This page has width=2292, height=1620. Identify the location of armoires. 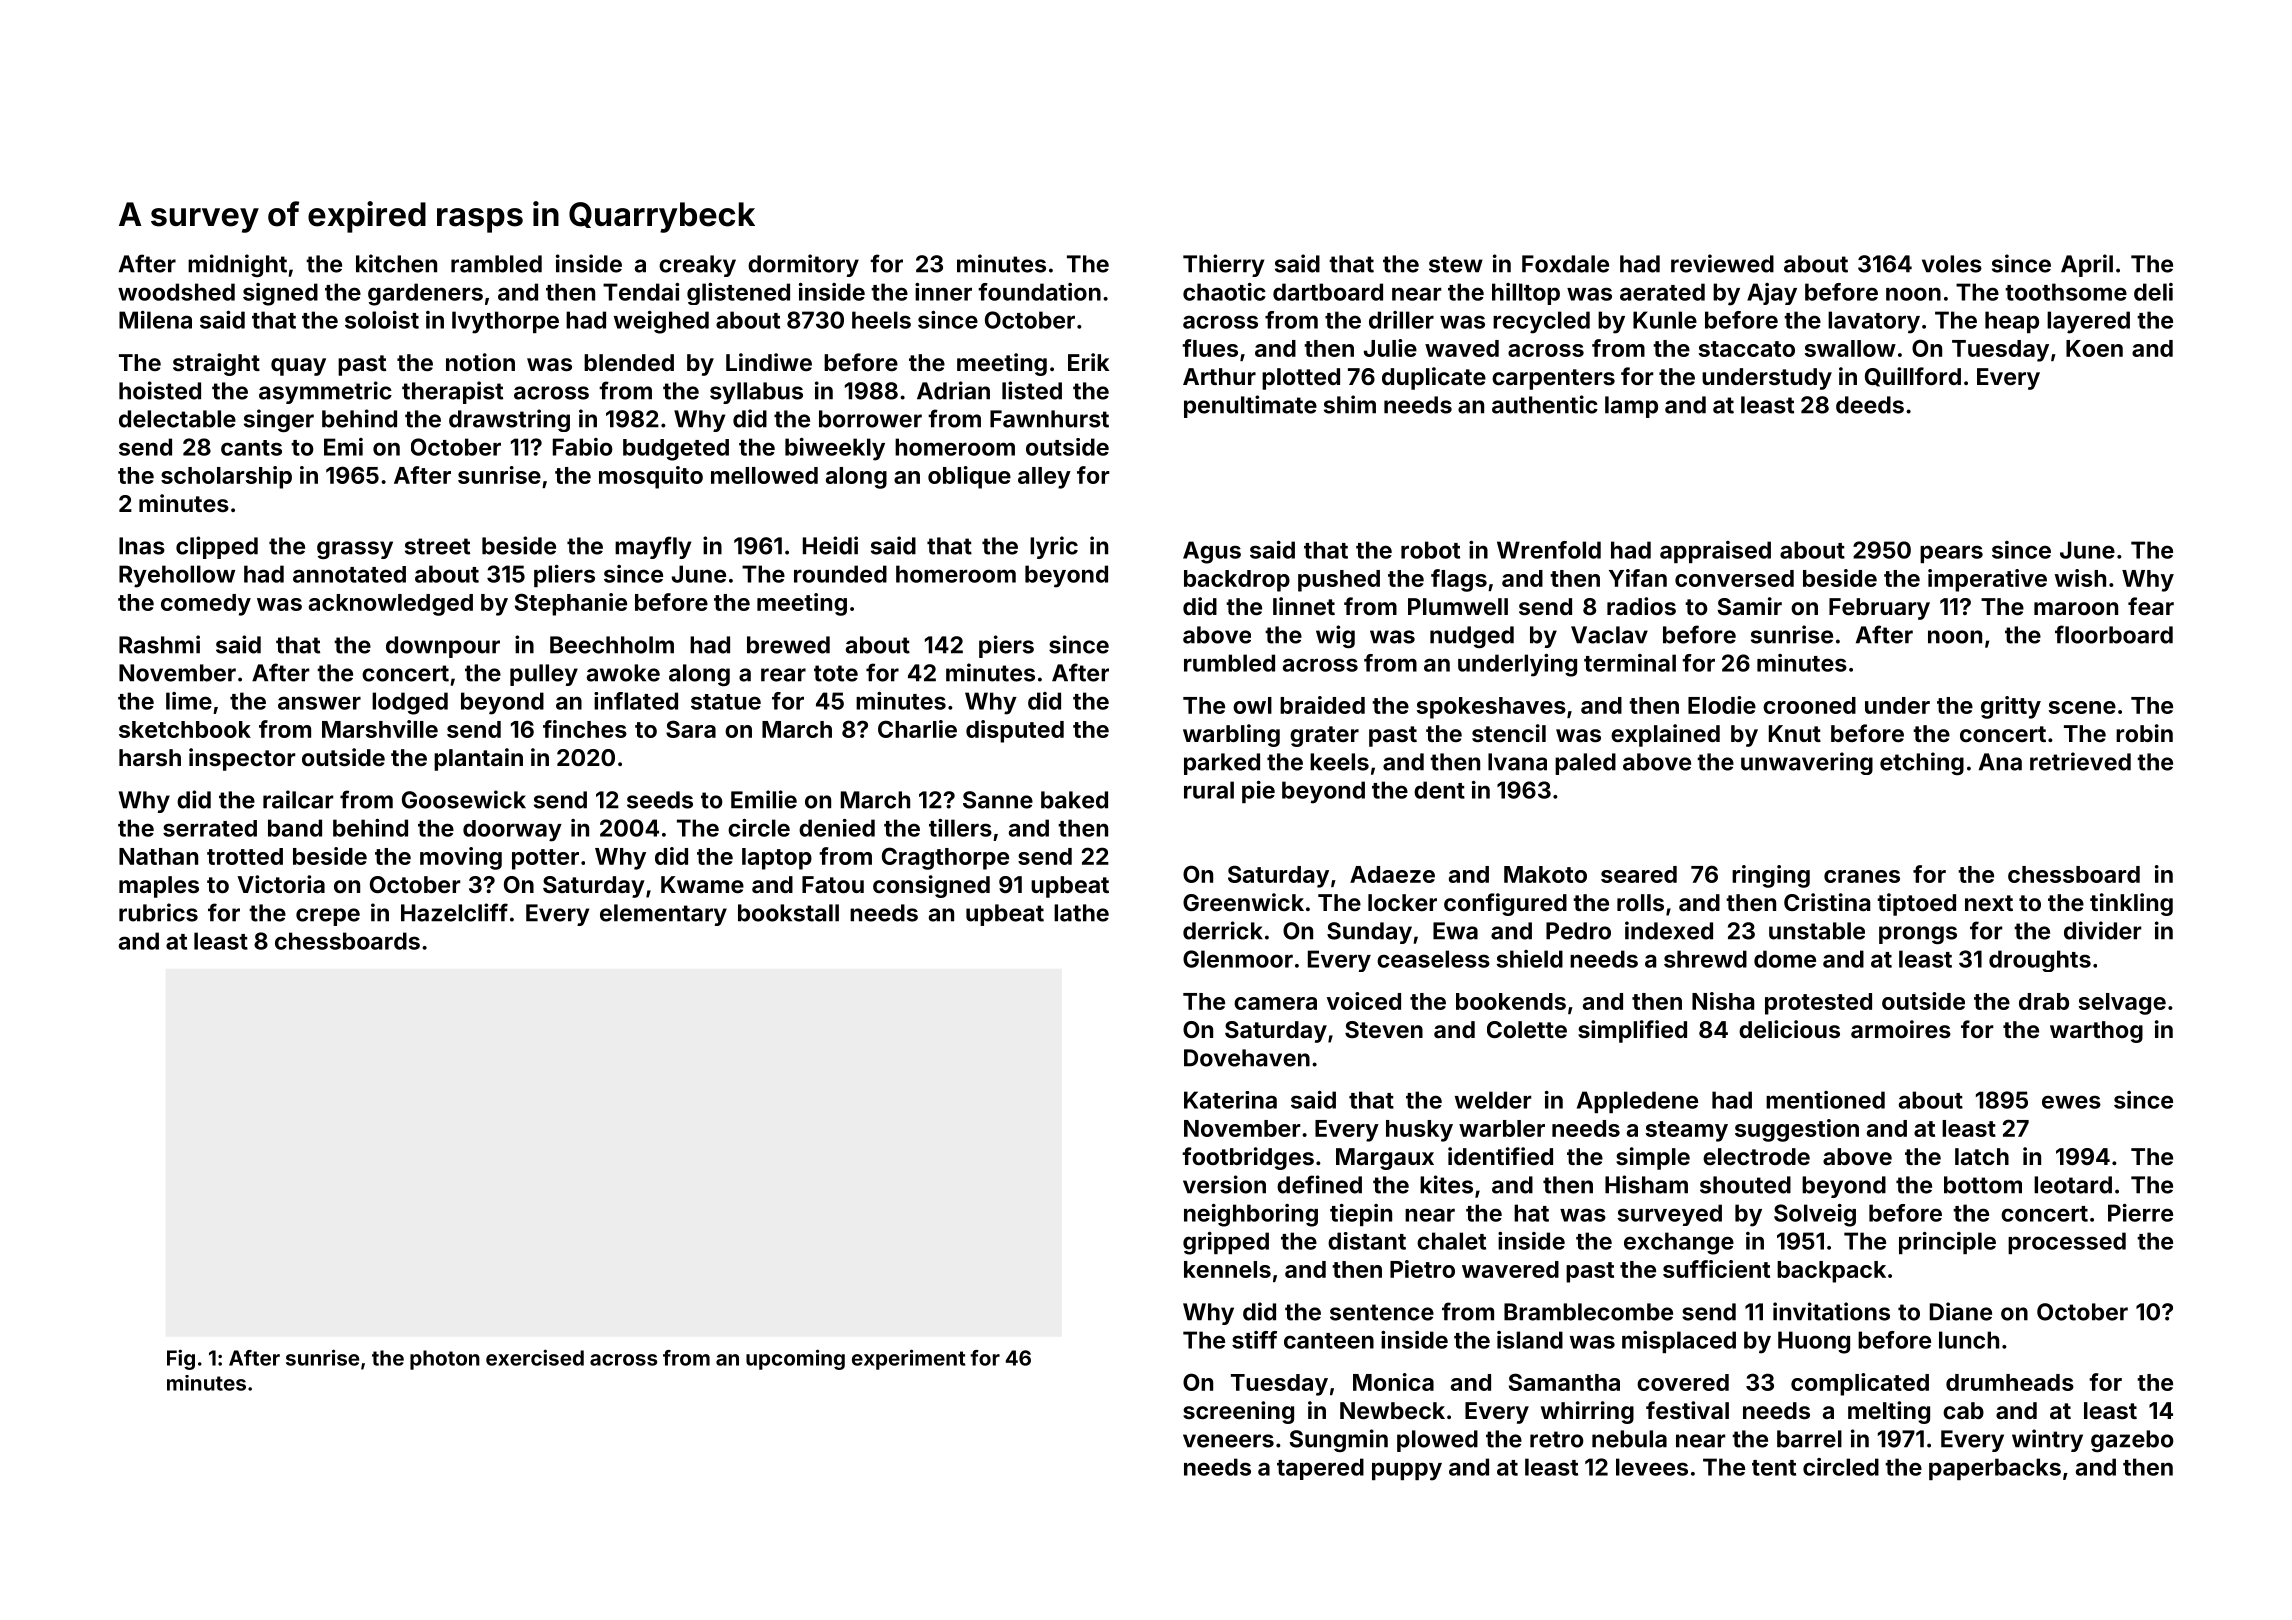
(1901, 1029).
